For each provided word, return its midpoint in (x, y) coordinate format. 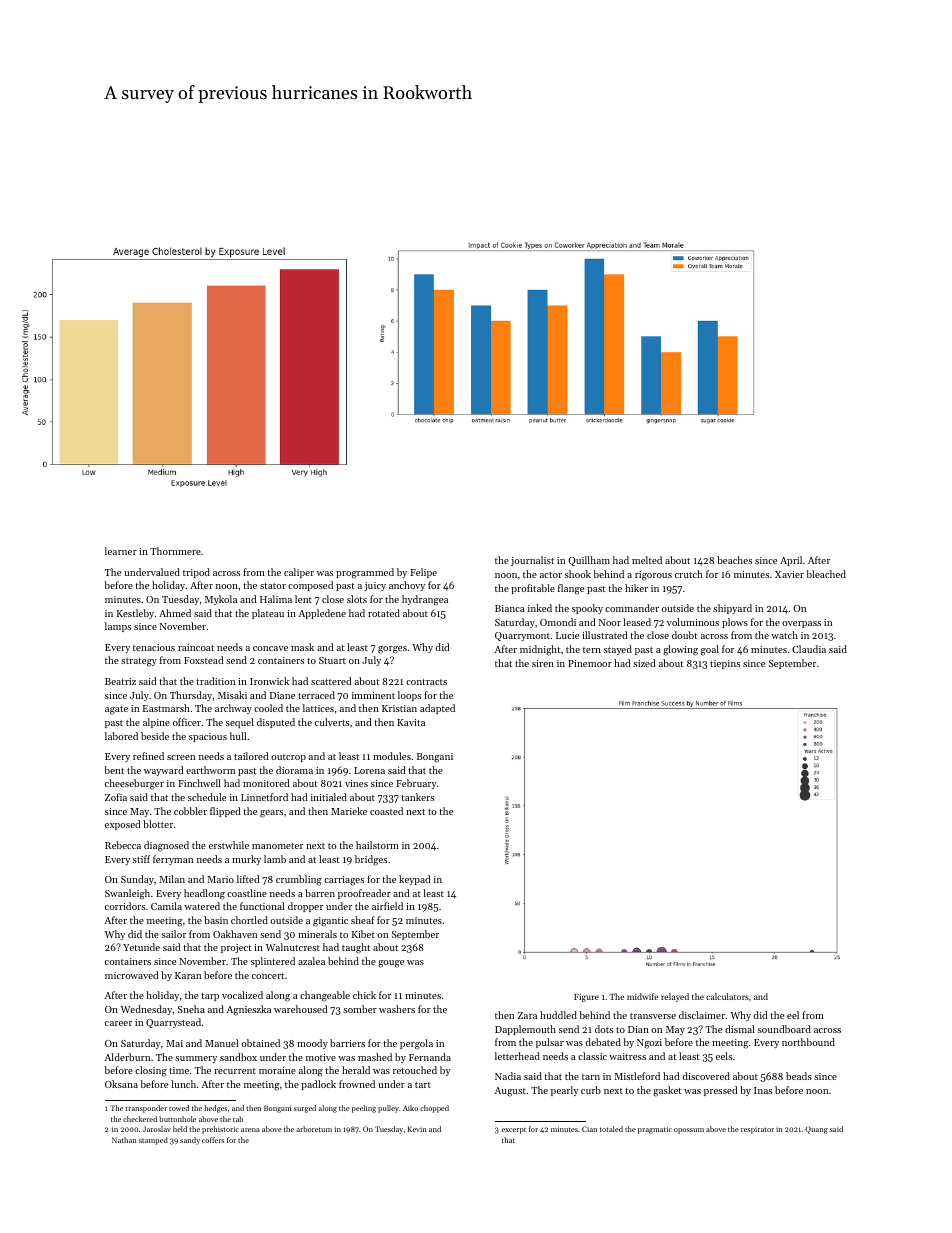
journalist (532, 561)
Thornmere (175, 551)
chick (364, 995)
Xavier (789, 574)
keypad (415, 880)
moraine (277, 1070)
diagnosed (166, 846)
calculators (727, 996)
